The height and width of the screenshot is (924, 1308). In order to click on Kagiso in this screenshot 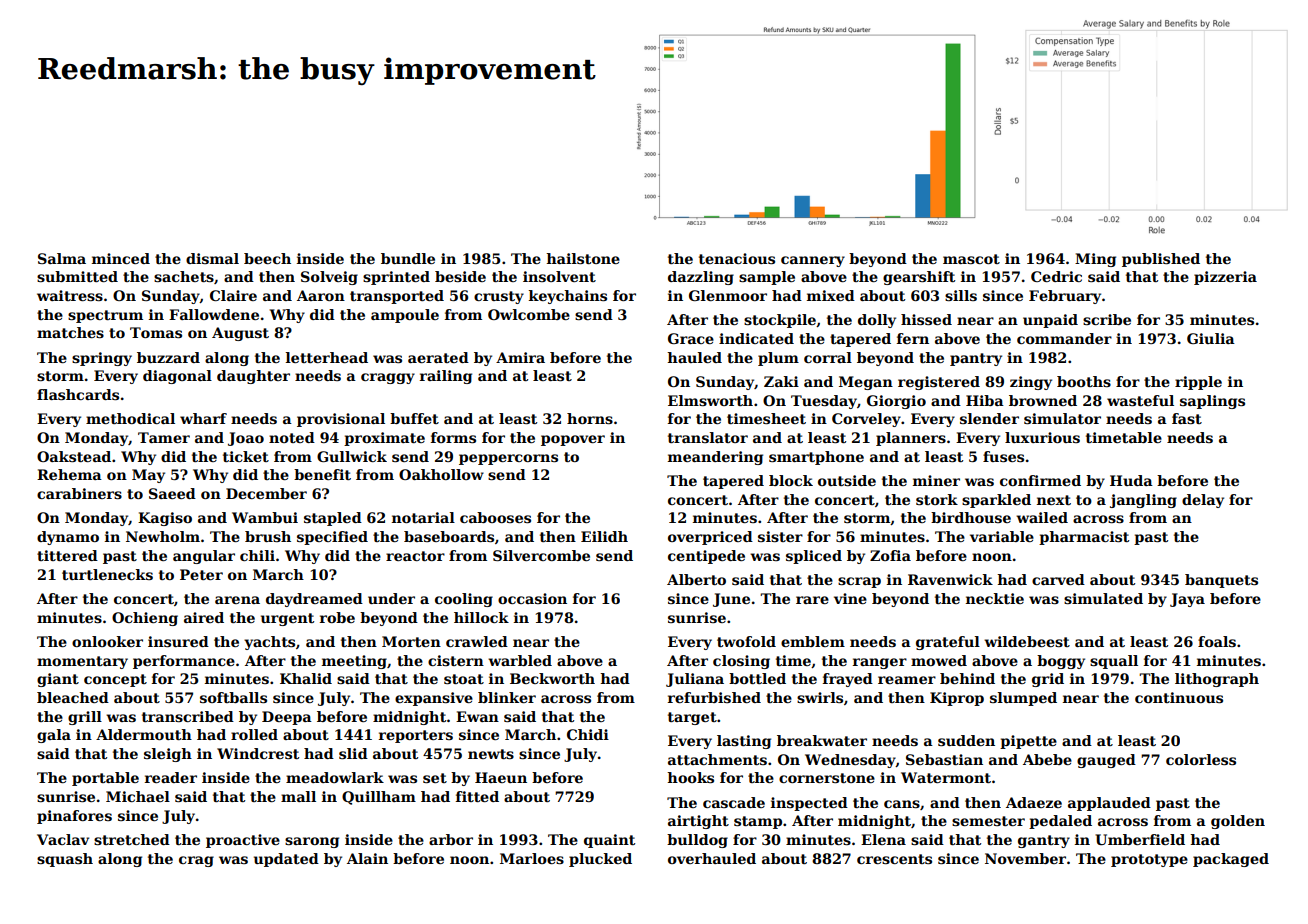, I will do `click(165, 519)`.
